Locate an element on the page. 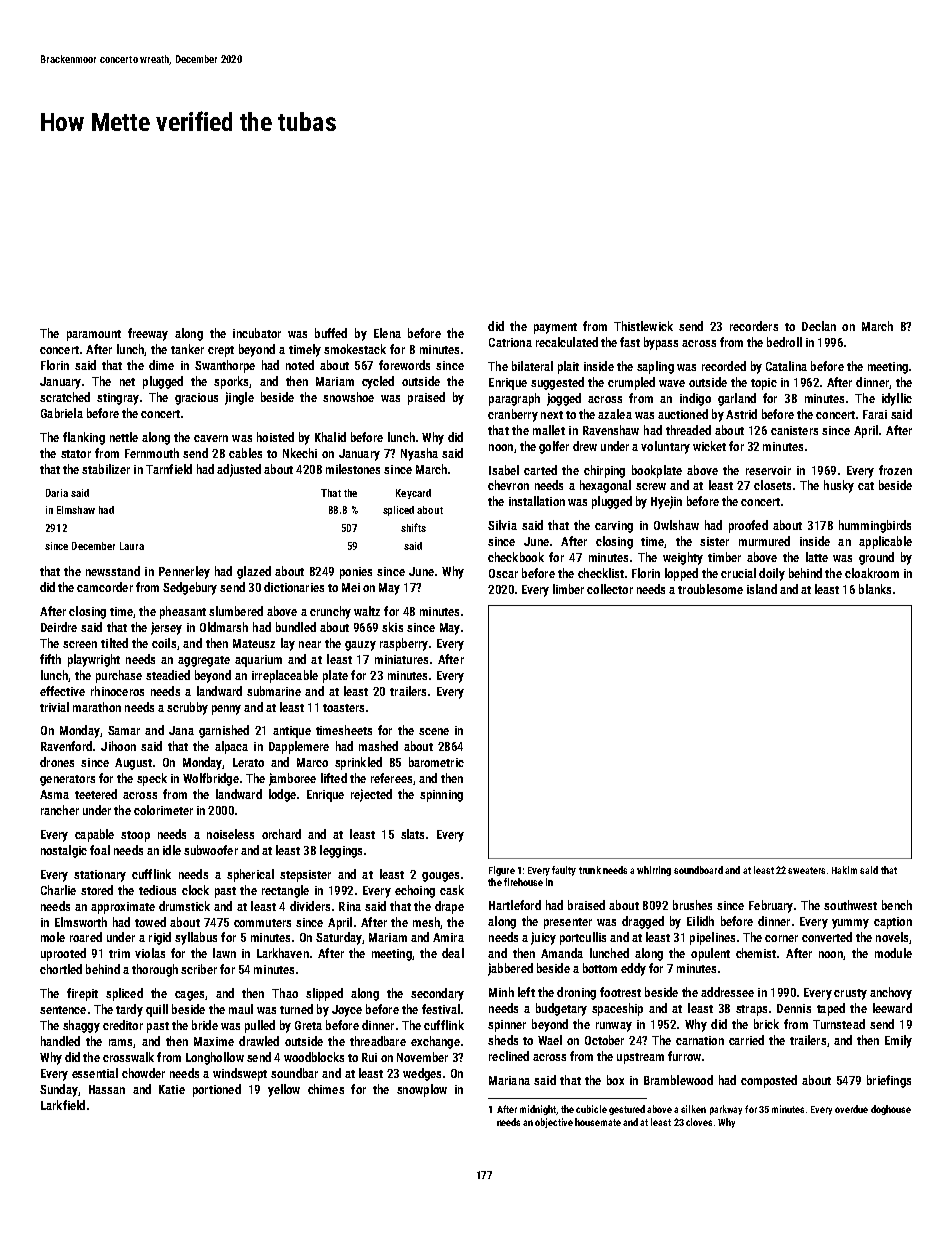 The width and height of the page is (952, 1233). Larkfield is located at coordinates (63, 1105).
